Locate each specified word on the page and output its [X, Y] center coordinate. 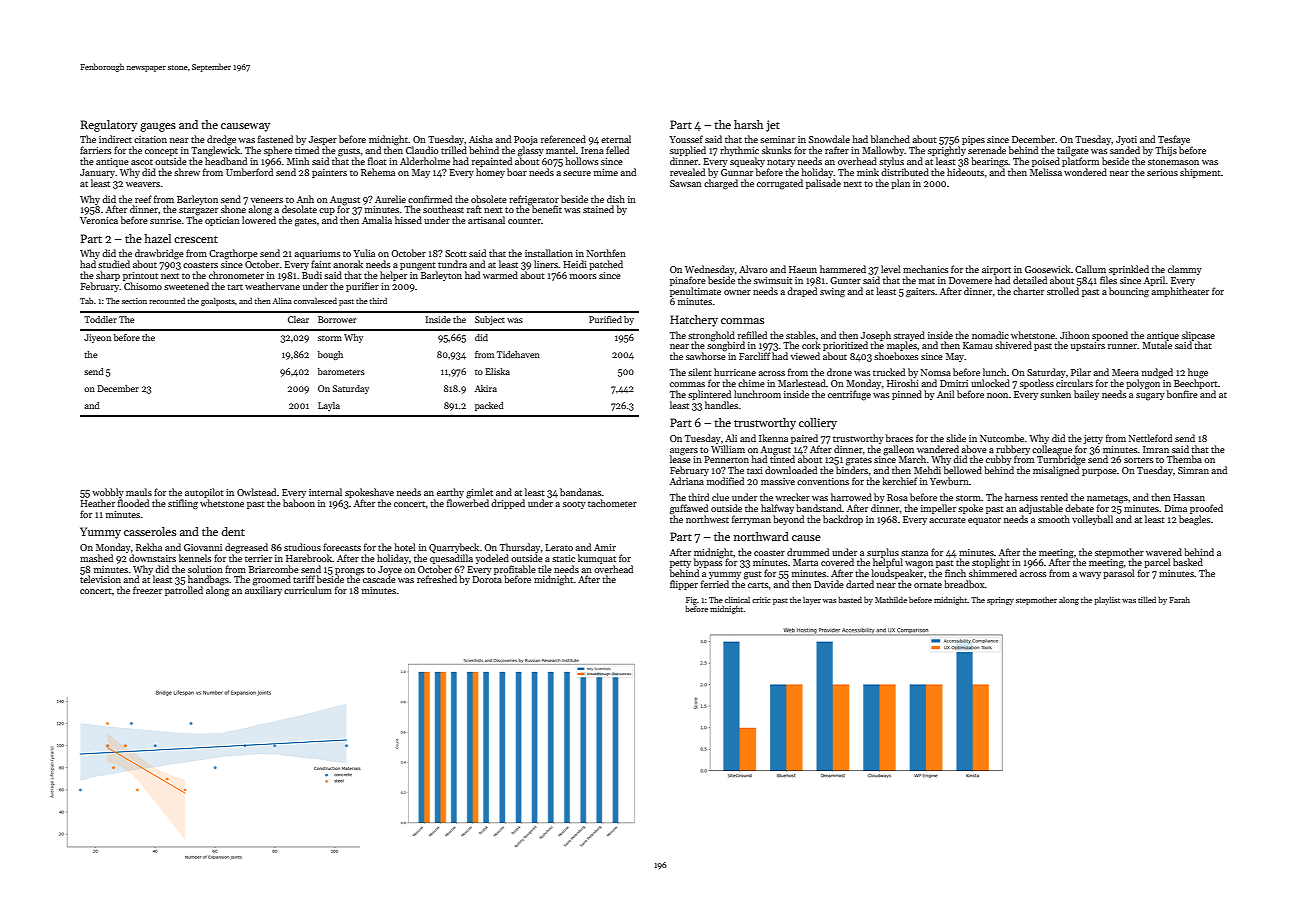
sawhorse [706, 356]
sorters [1138, 460]
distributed [905, 172]
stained [598, 209]
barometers [341, 371]
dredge [221, 140]
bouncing [1129, 292]
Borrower [337, 319]
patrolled [184, 591]
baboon [299, 503]
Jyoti [1126, 140]
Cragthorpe [233, 254]
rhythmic [739, 151]
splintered [709, 395]
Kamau [978, 345]
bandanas [580, 492]
